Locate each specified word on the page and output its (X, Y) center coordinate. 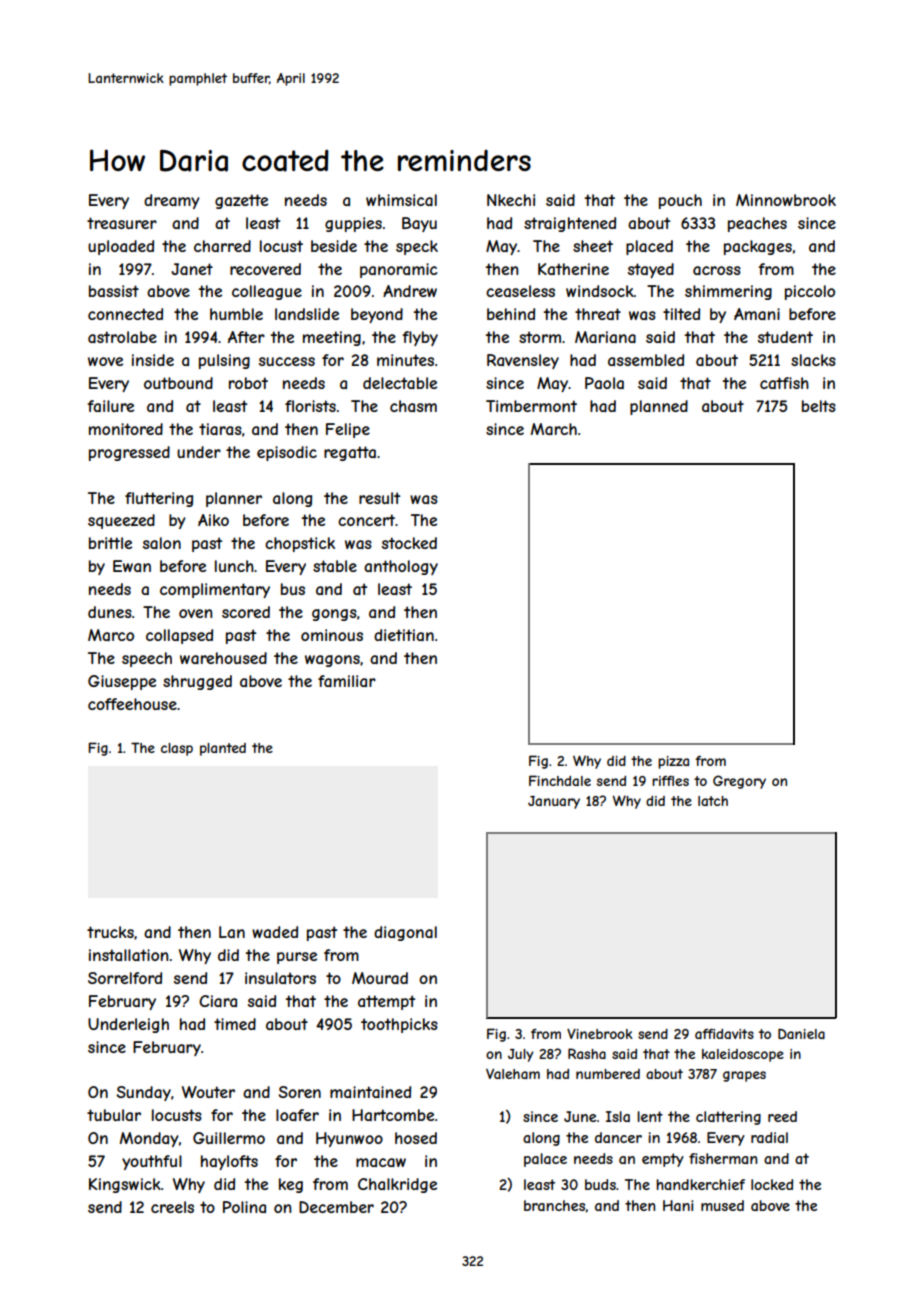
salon (162, 543)
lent (650, 1116)
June (580, 1116)
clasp (177, 749)
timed (235, 1024)
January (554, 802)
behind (511, 314)
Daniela (801, 1033)
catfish (784, 383)
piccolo (810, 292)
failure (110, 406)
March (554, 429)
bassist (114, 291)
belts (819, 406)
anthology (401, 567)
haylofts (229, 1162)
